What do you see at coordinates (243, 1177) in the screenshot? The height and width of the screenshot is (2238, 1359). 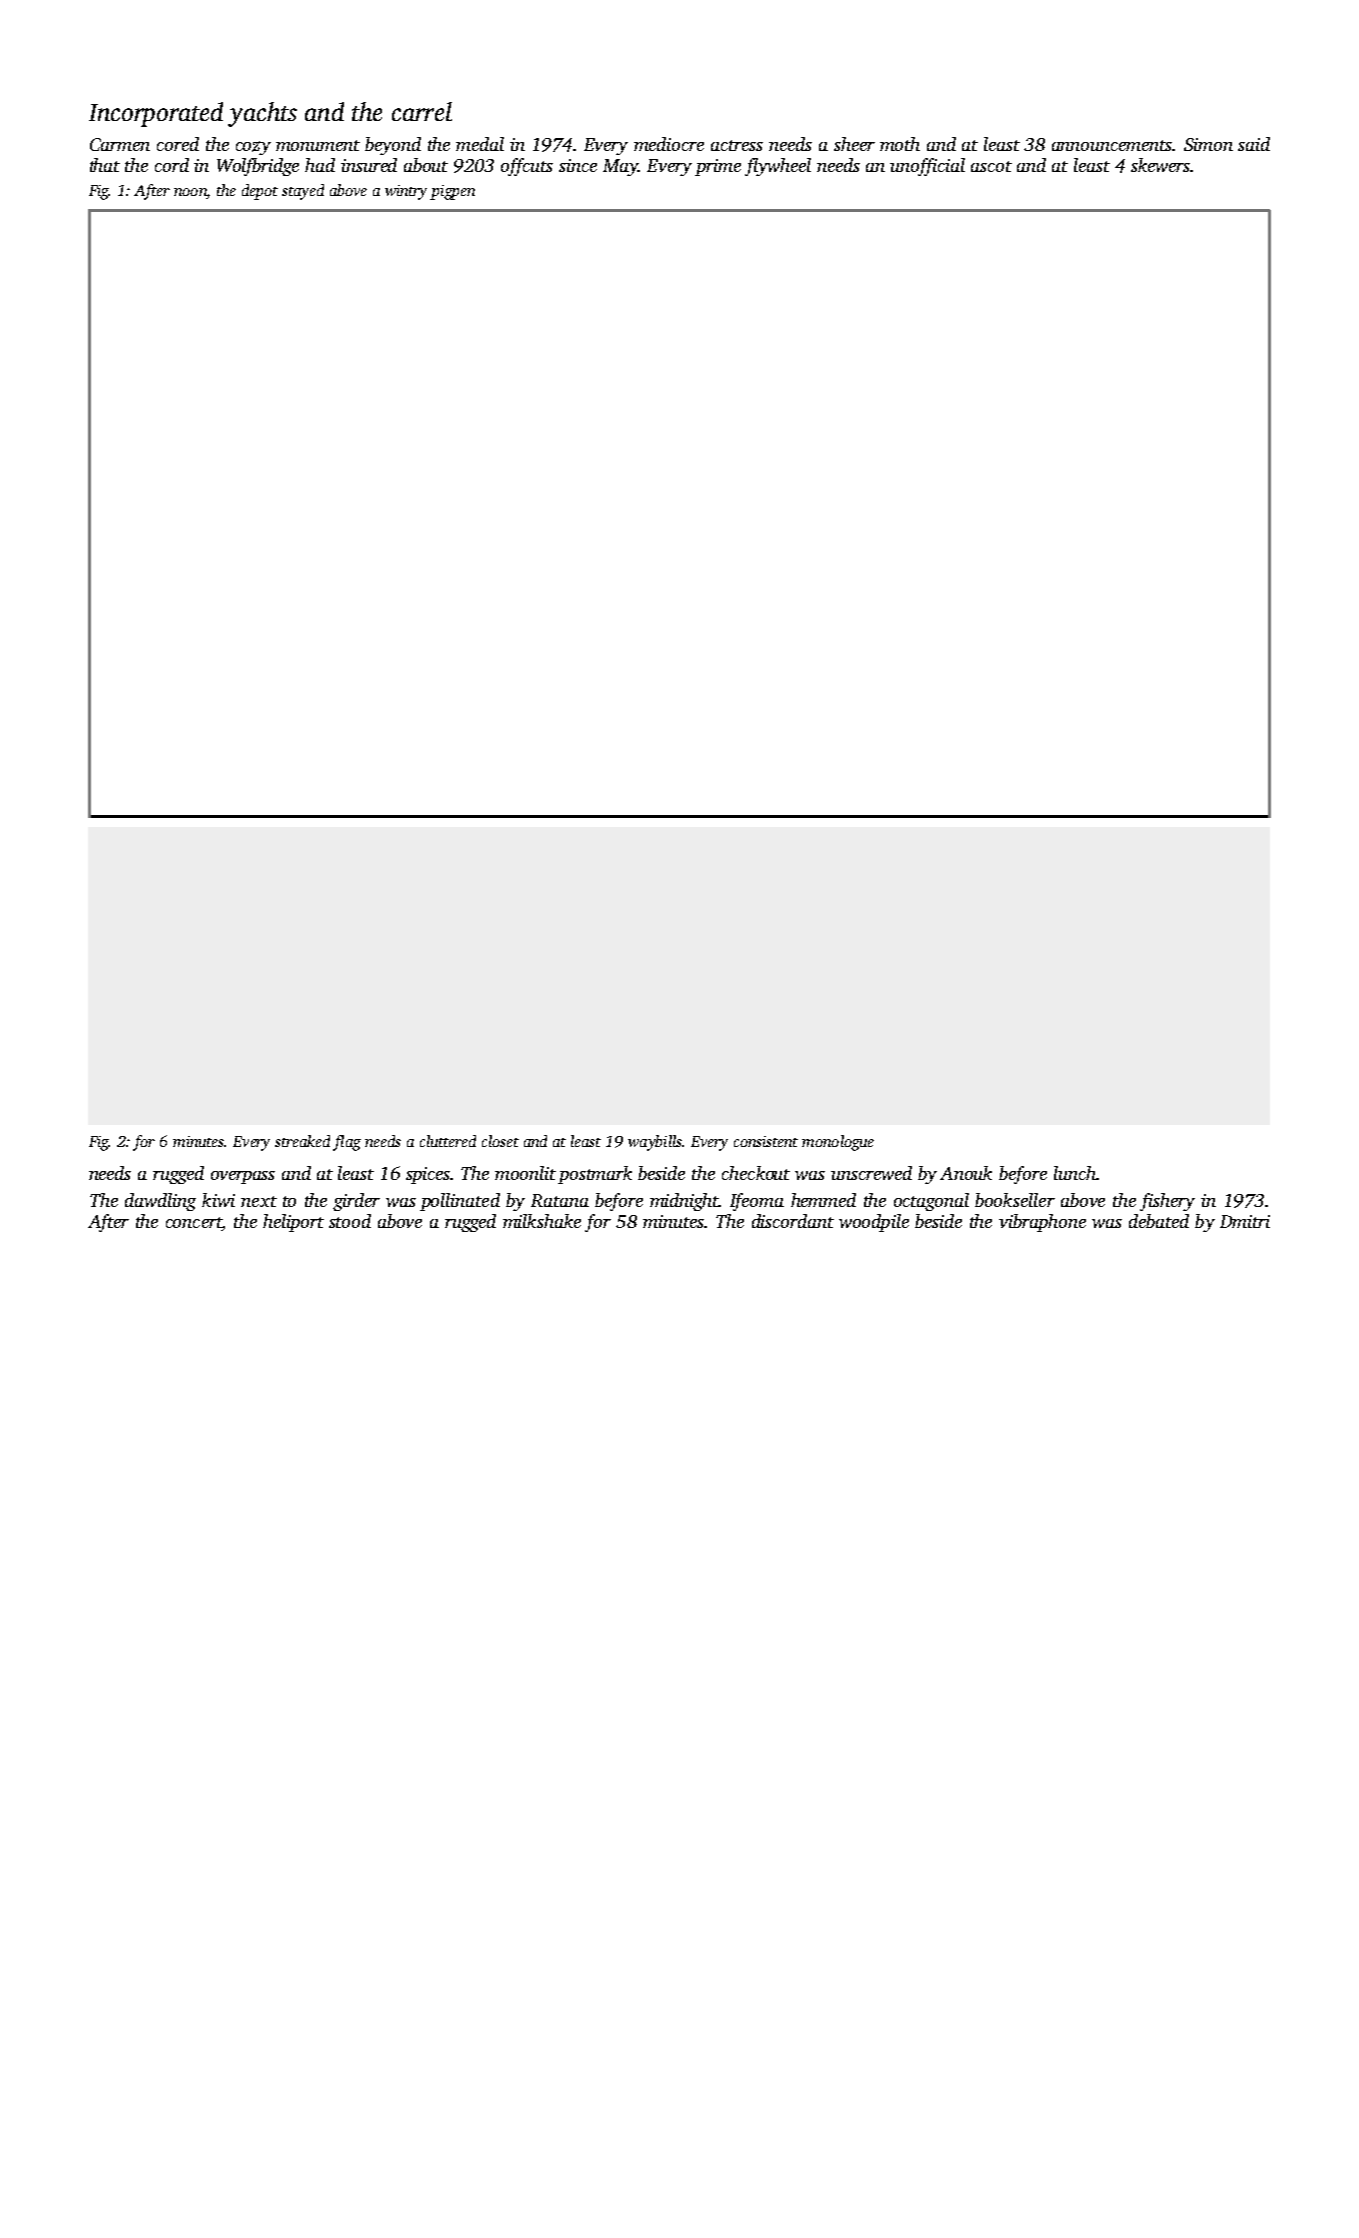 I see `overpass` at bounding box center [243, 1177].
